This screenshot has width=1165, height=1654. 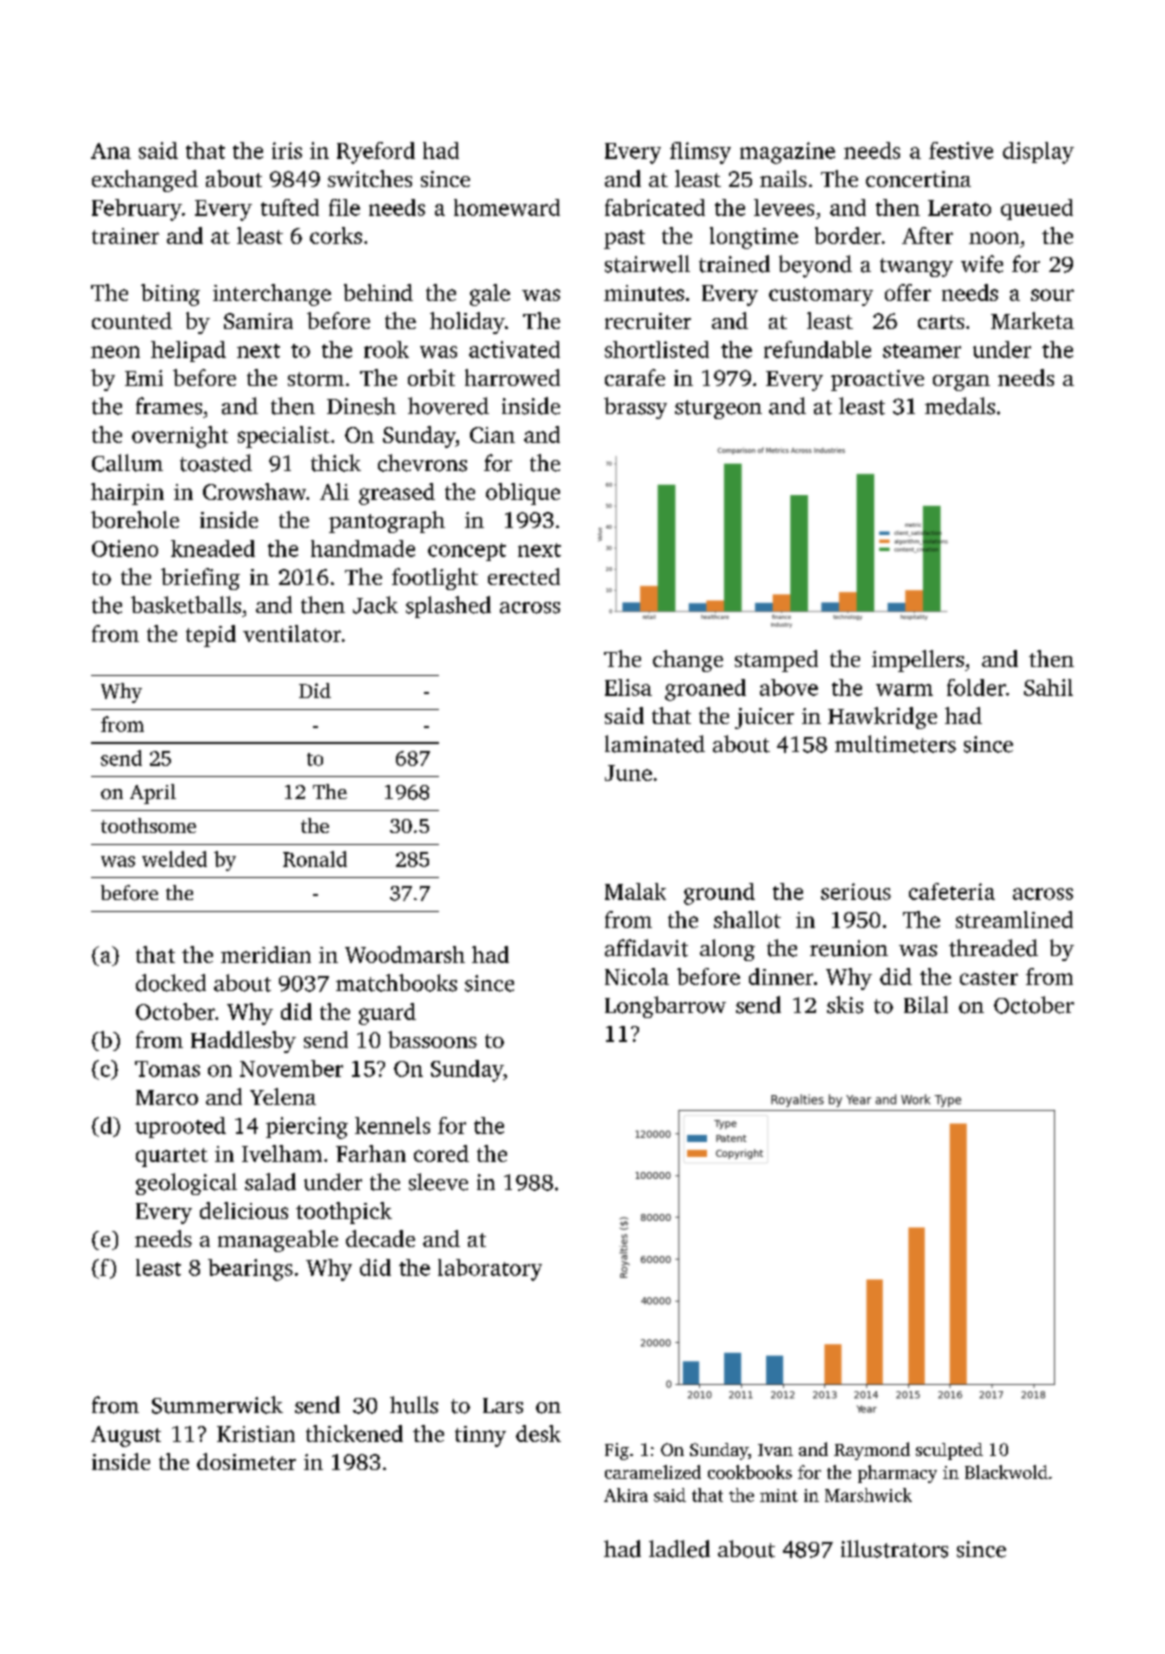 What do you see at coordinates (213, 548) in the screenshot?
I see `kneaded` at bounding box center [213, 548].
